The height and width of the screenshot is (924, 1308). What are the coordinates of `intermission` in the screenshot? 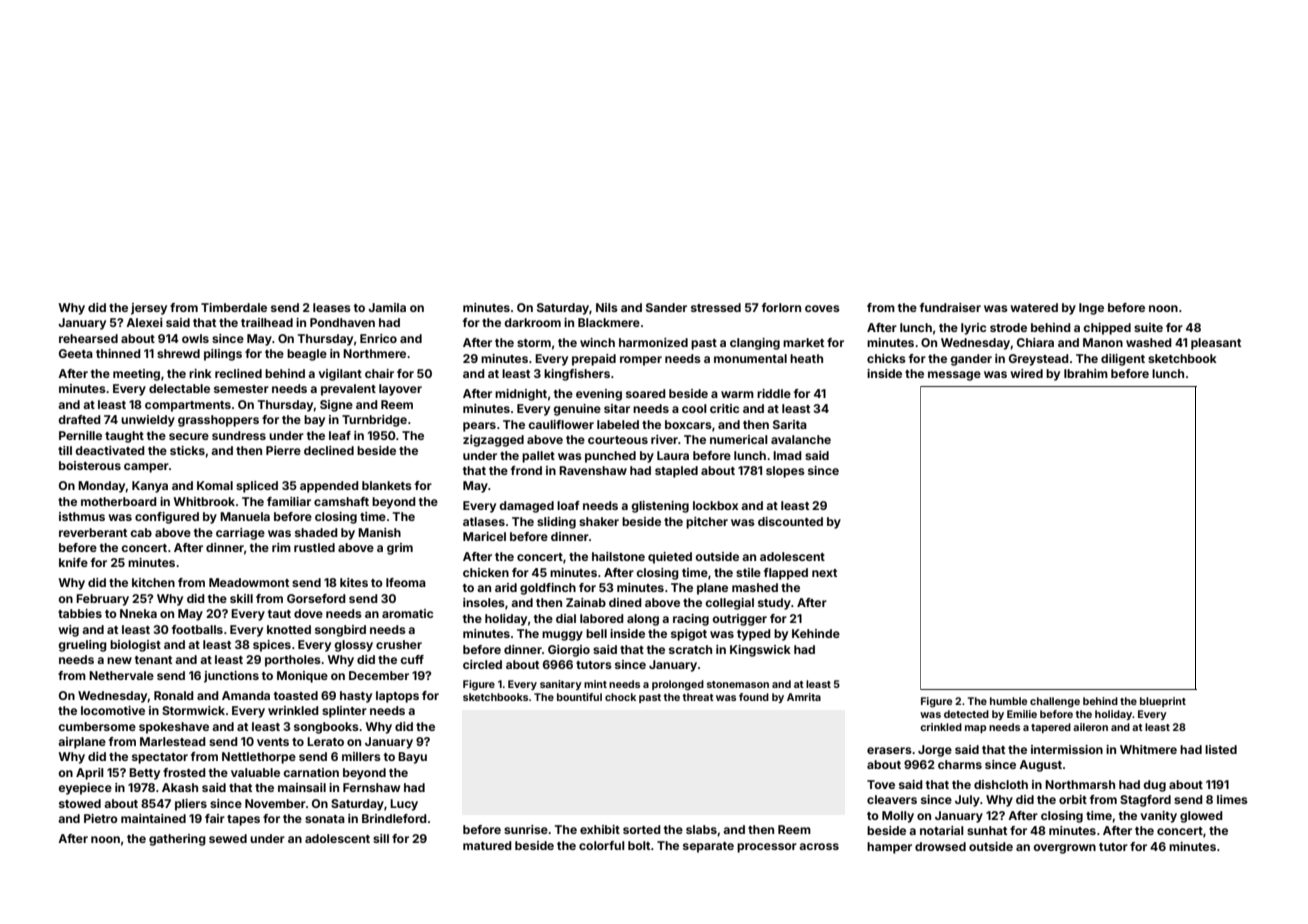 It's located at (1067, 749).
